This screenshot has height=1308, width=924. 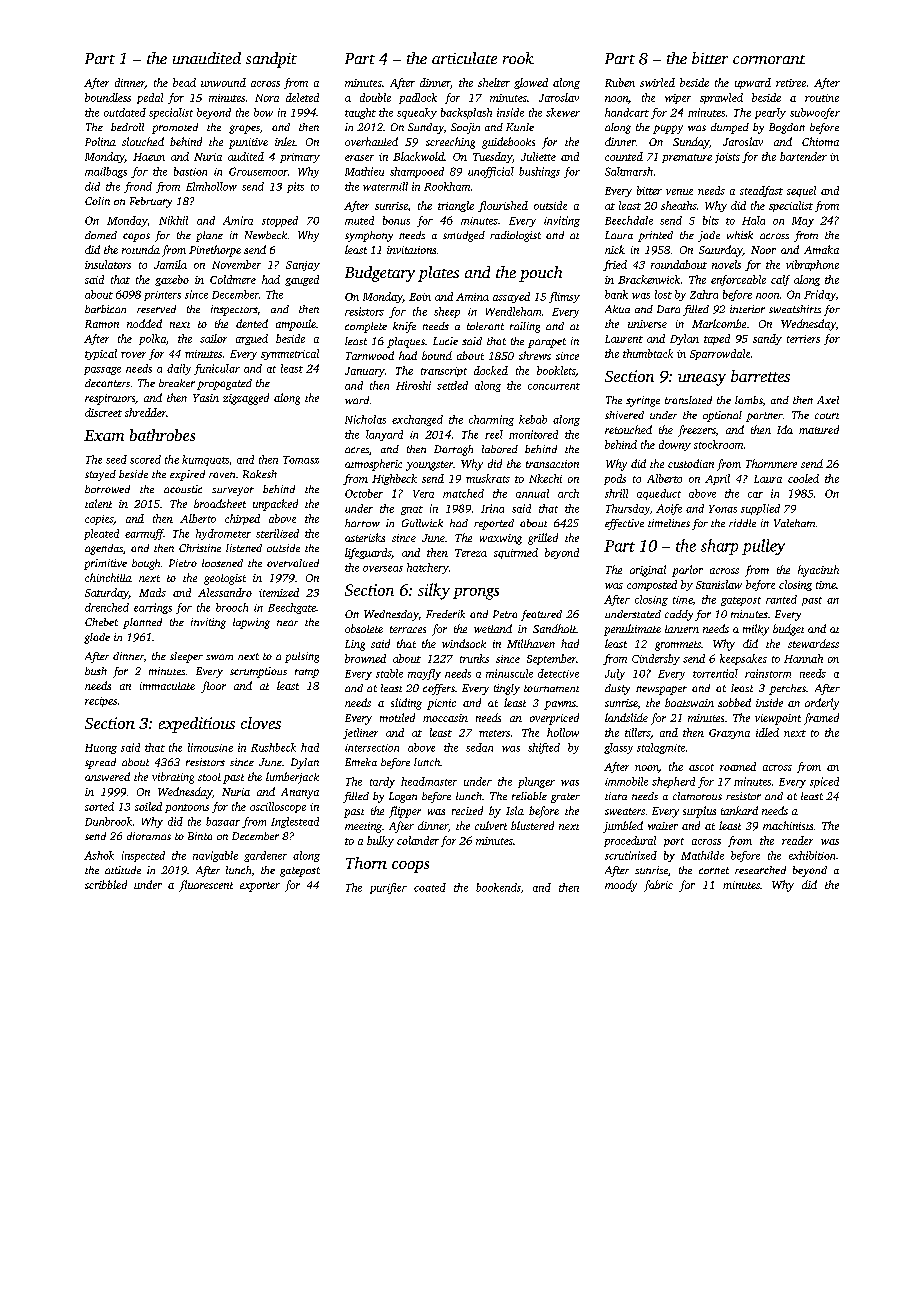 What do you see at coordinates (105, 309) in the screenshot?
I see `barbican` at bounding box center [105, 309].
